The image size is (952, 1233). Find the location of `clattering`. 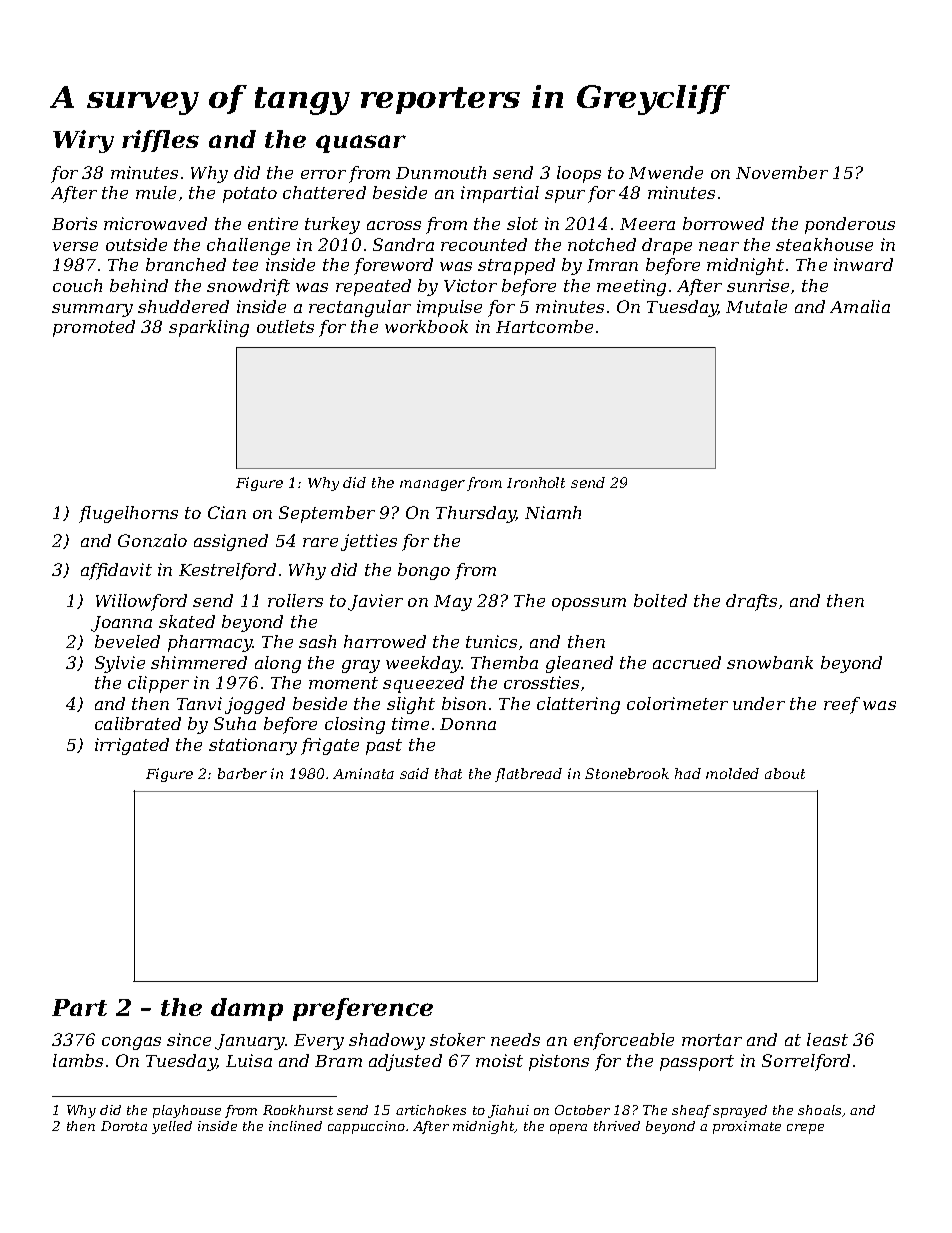

clattering is located at coordinates (578, 705).
